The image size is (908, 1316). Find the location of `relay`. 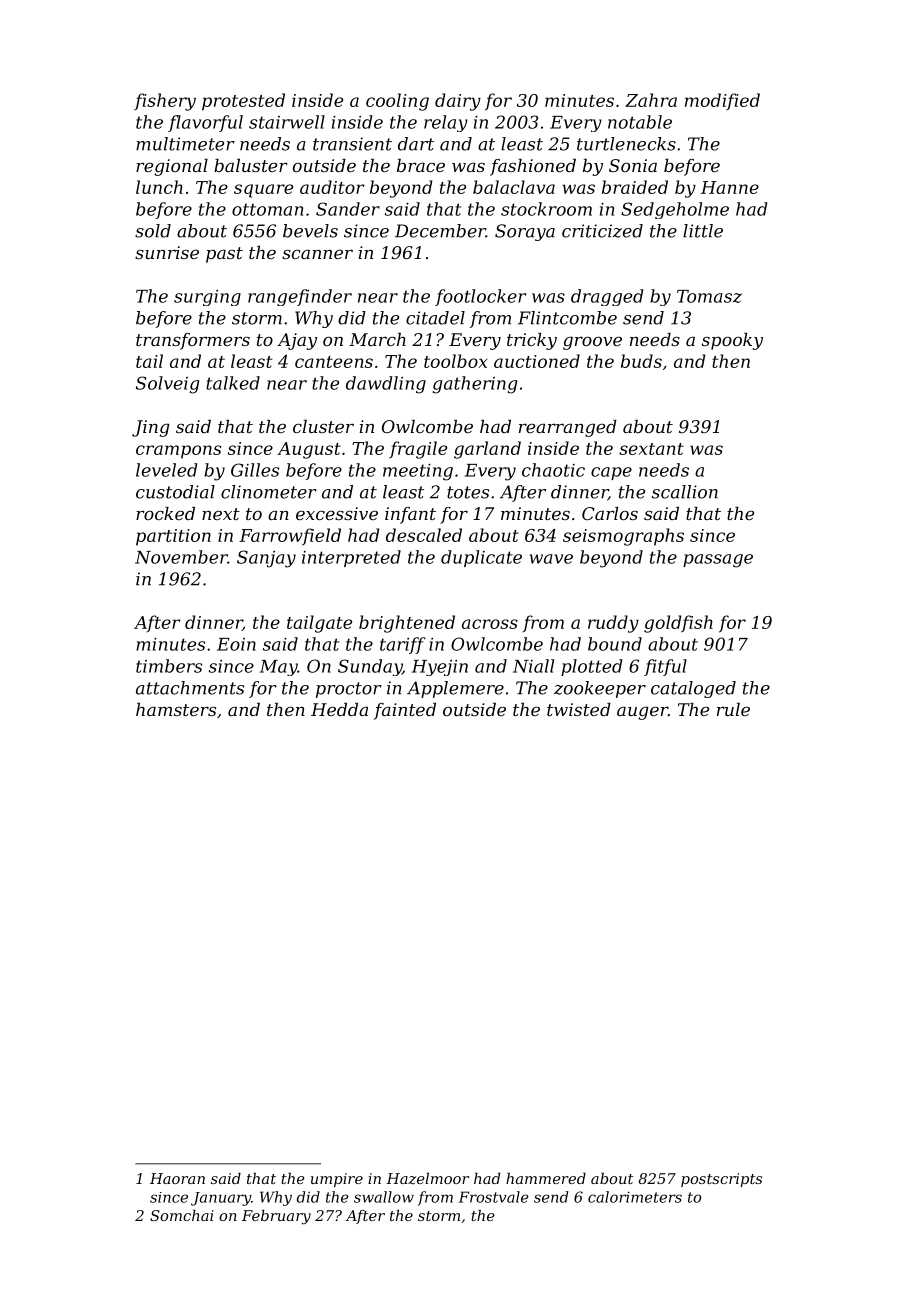

relay is located at coordinates (446, 123).
